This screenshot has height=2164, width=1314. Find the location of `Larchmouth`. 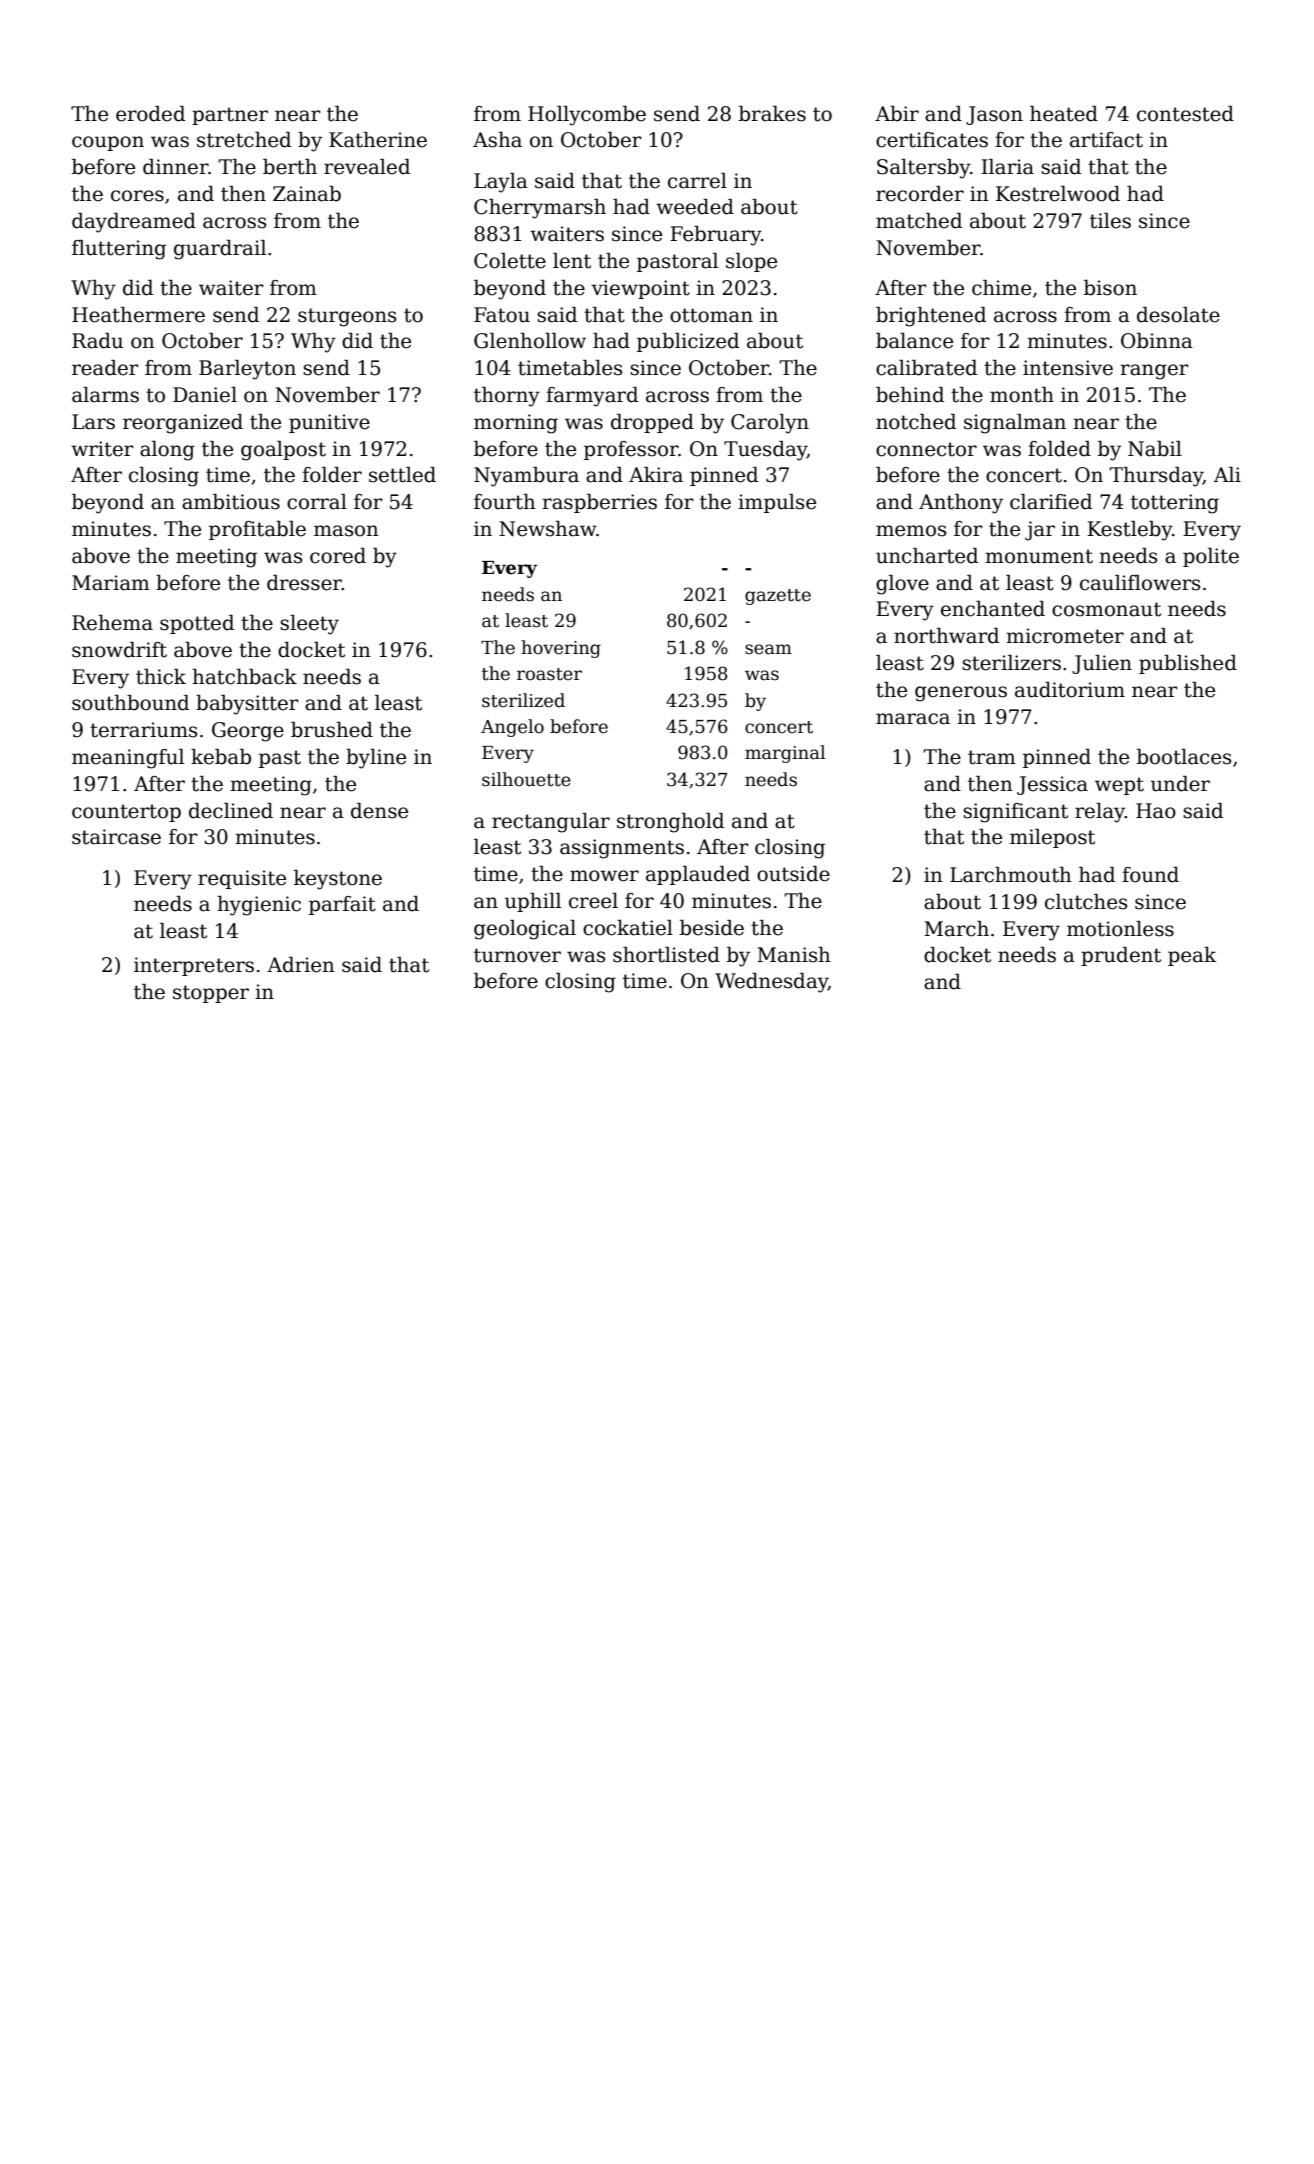

Larchmouth is located at coordinates (1011, 875).
